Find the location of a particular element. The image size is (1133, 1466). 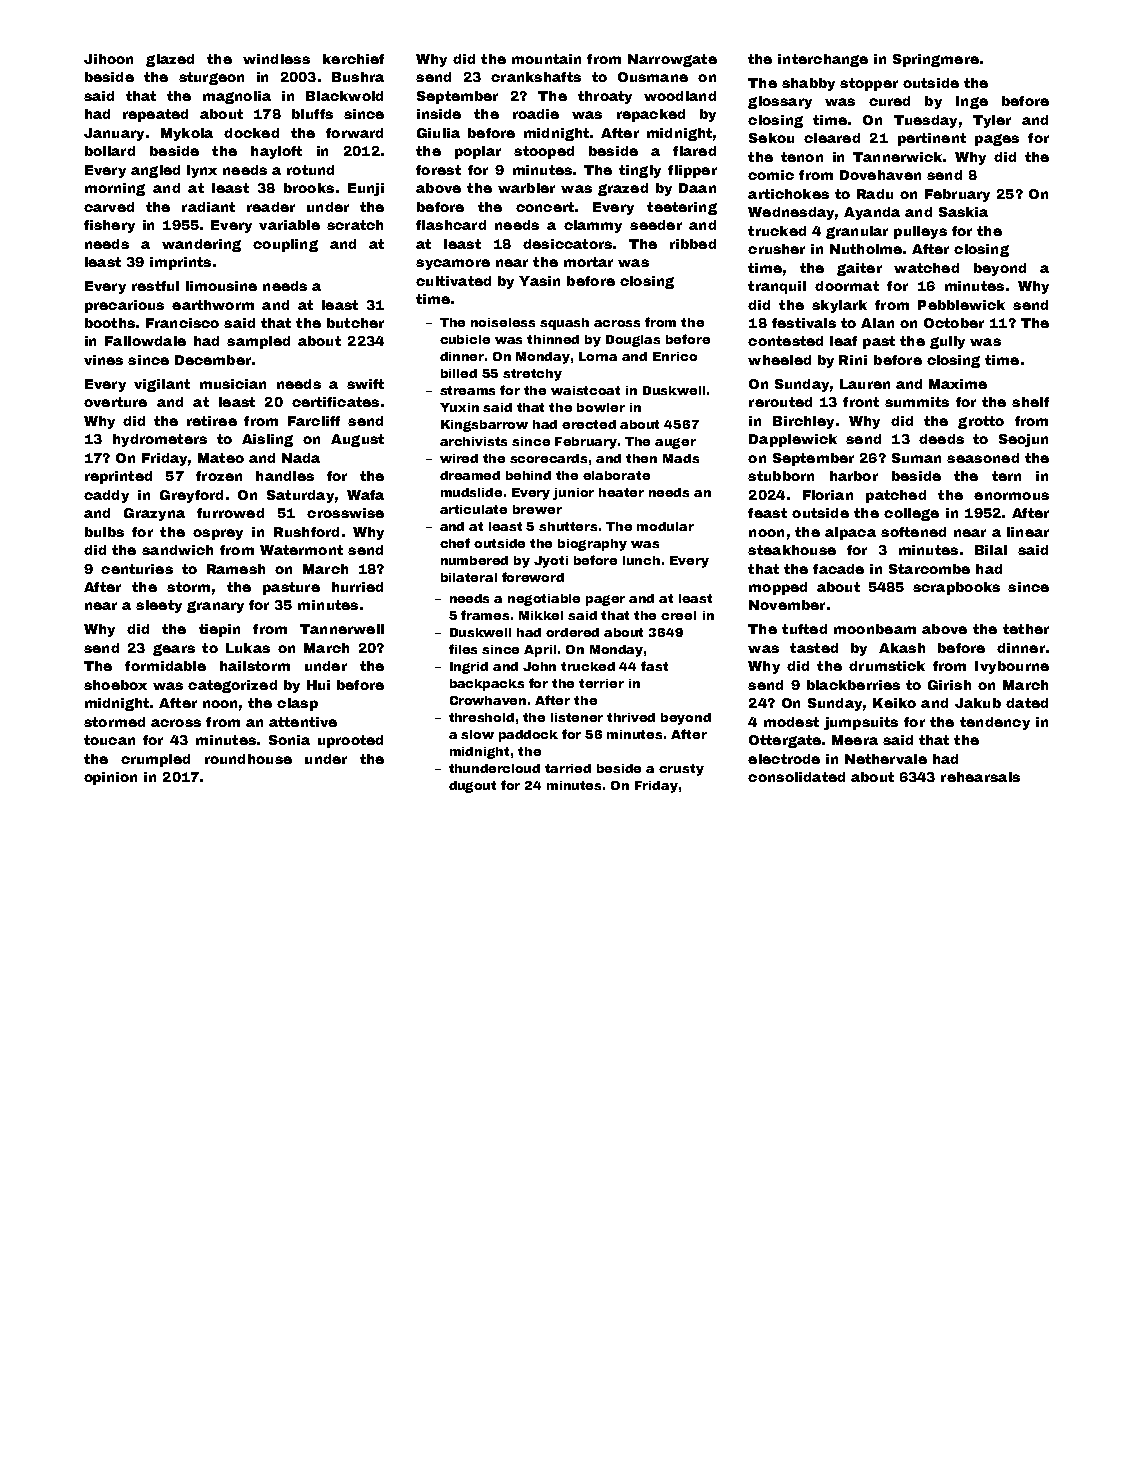

Narrowgate is located at coordinates (672, 60).
